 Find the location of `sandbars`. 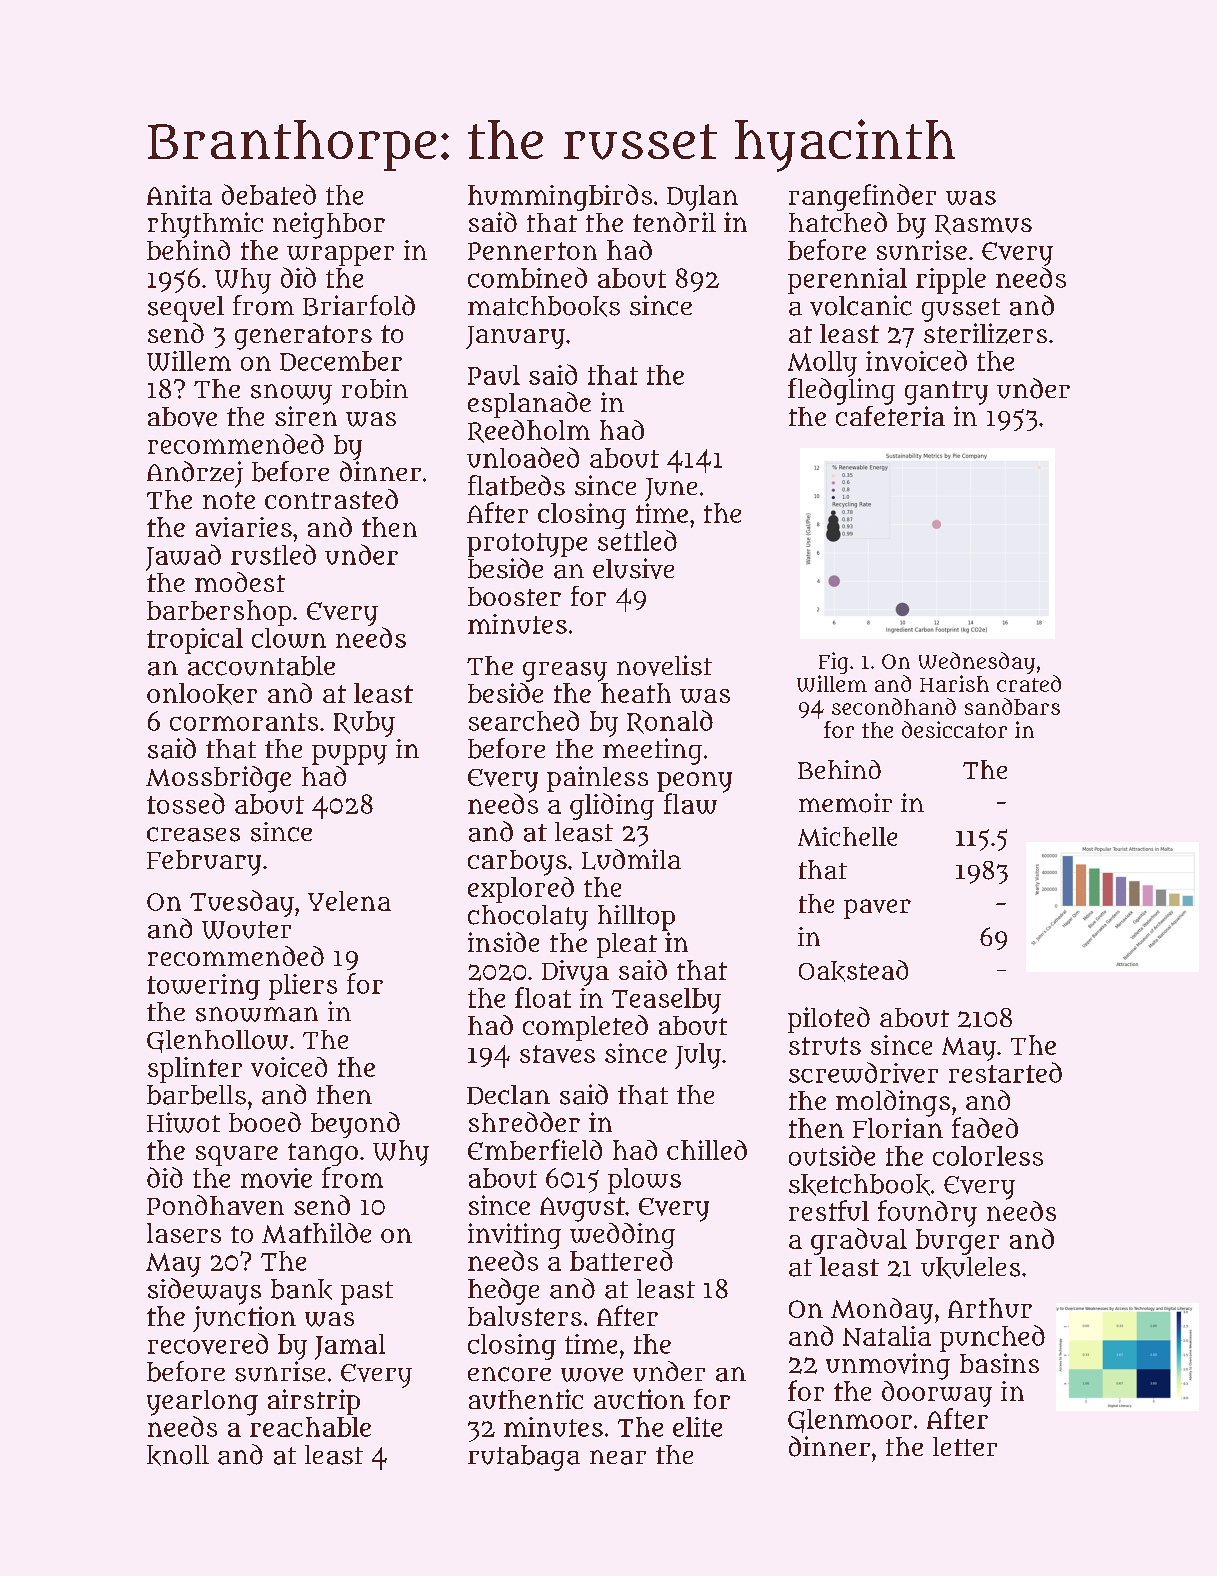

sandbars is located at coordinates (1012, 706).
